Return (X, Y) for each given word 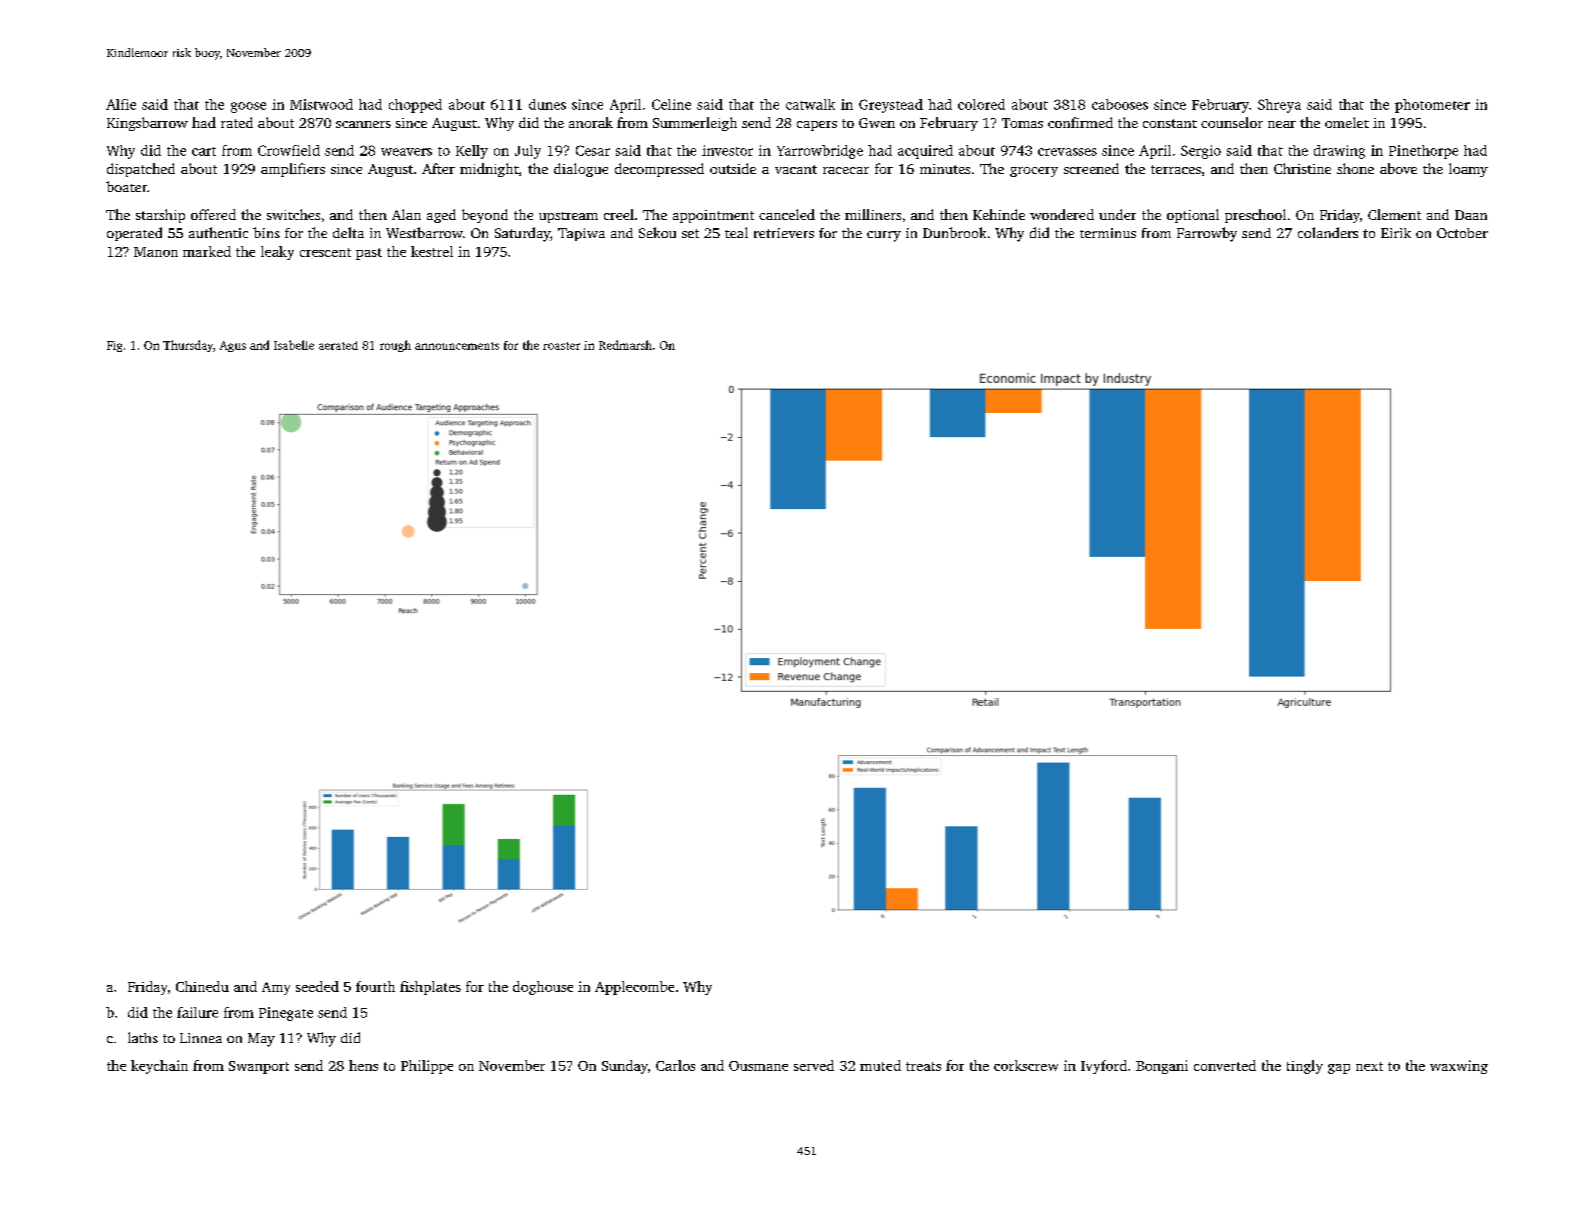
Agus (233, 346)
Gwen (877, 123)
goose (248, 107)
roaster (561, 346)
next (1369, 1066)
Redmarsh (625, 345)
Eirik (1396, 233)
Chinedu (202, 986)
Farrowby (1207, 234)
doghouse (543, 988)
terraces (1176, 169)
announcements (457, 346)
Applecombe (634, 988)
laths (143, 1037)
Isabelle (294, 345)
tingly (1305, 1067)
